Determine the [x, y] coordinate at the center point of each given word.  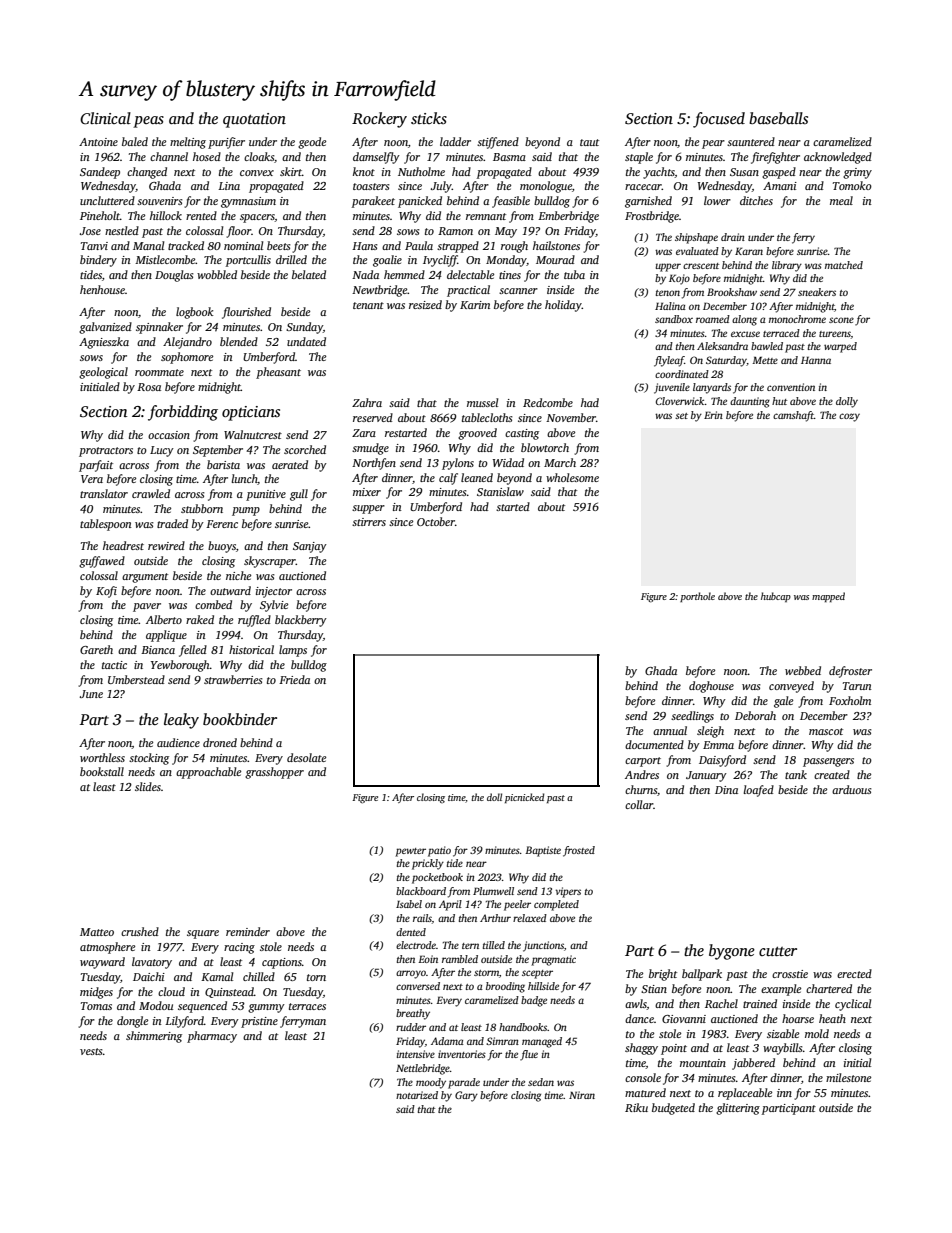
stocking [149, 759]
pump [246, 511]
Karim [475, 305]
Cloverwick [680, 401]
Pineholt [100, 215]
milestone [848, 1077]
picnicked [524, 798]
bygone [732, 952]
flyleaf [669, 361]
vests [91, 1051]
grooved [477, 434]
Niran [582, 1095]
